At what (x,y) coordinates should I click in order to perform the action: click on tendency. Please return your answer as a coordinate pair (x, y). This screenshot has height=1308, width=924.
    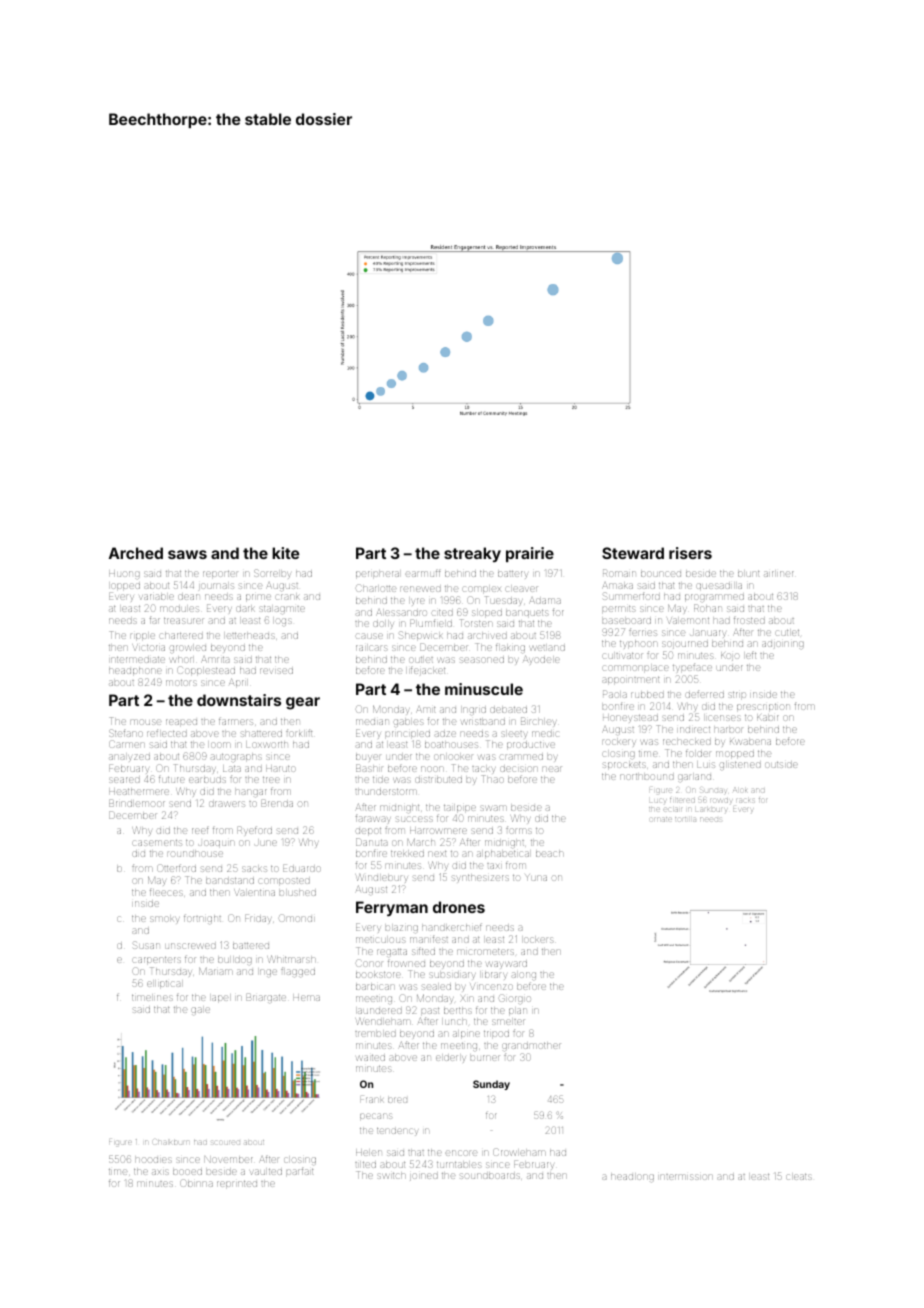
    Looking at the image, I should click on (397, 1132).
